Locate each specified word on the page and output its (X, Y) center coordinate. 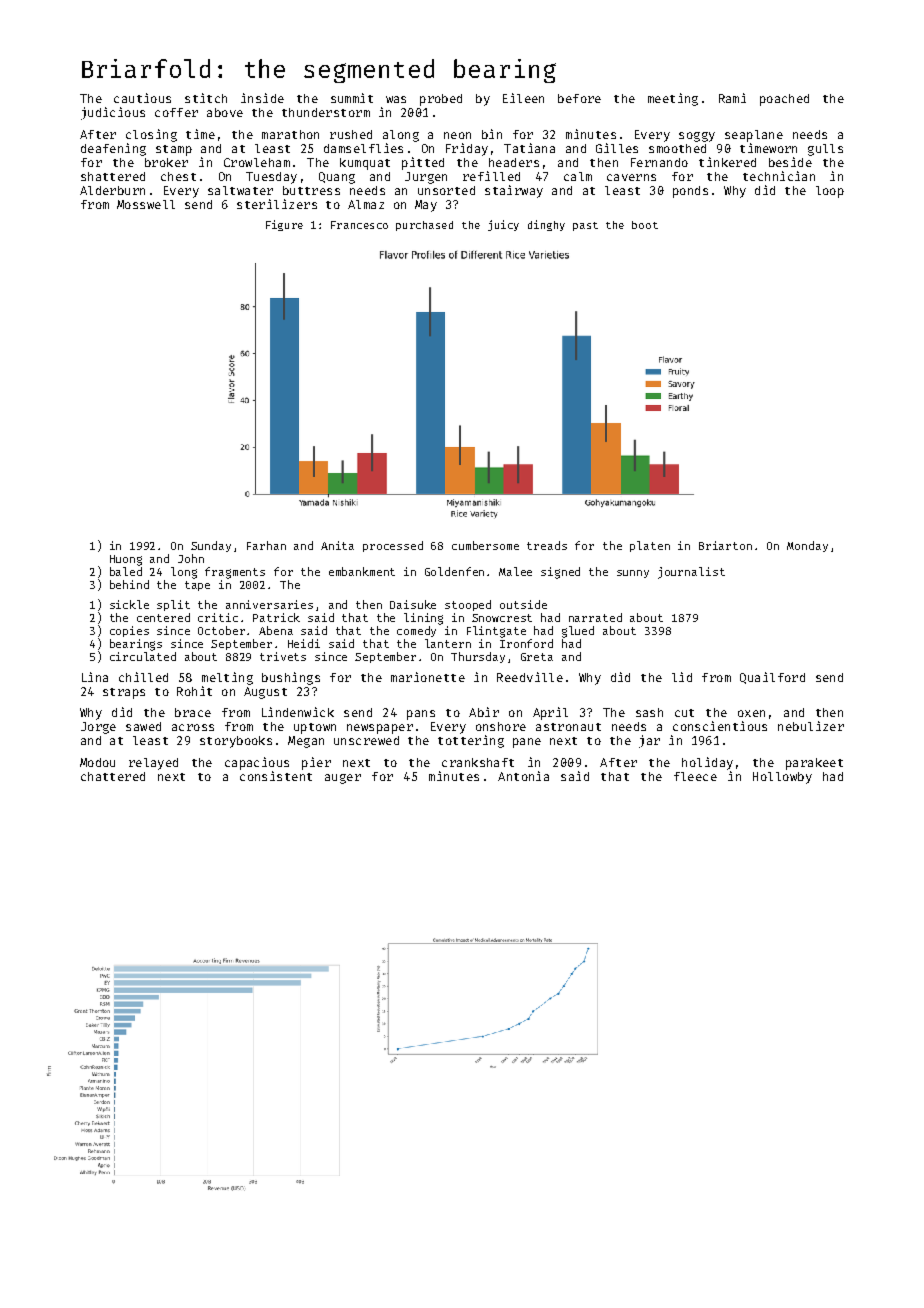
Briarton (725, 545)
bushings (291, 678)
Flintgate (496, 632)
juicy (503, 225)
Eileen (523, 98)
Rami (732, 98)
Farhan (266, 545)
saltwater (240, 190)
